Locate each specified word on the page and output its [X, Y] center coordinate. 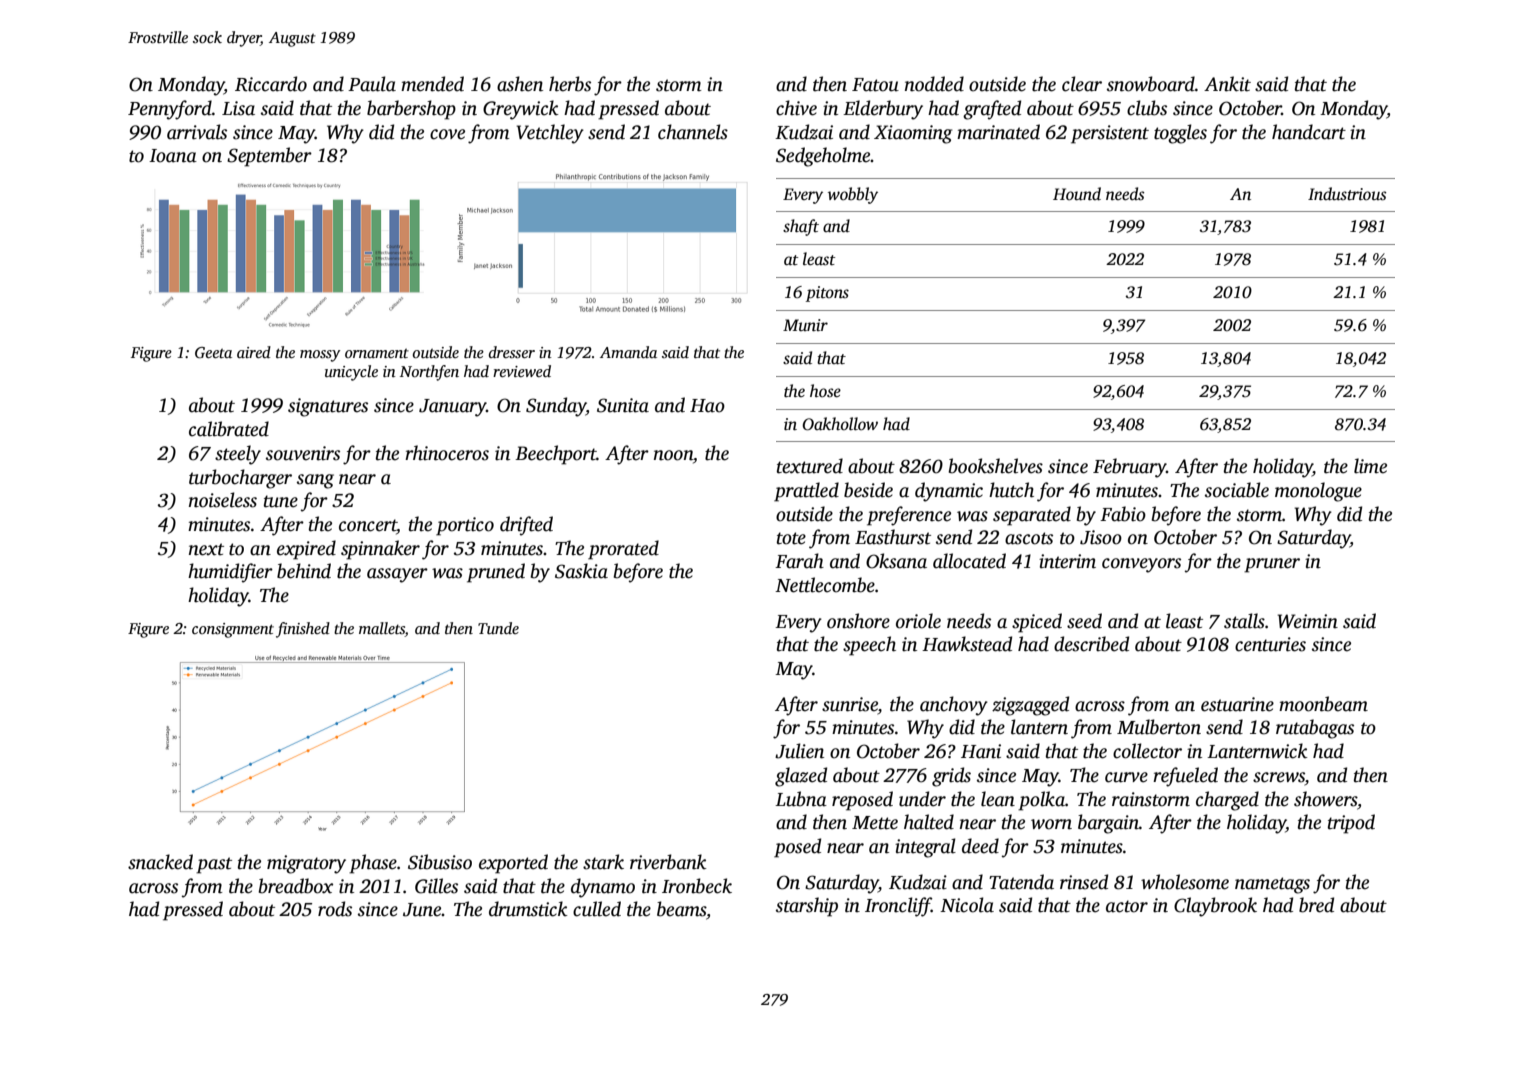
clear [1082, 84]
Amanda [628, 352]
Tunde [498, 628]
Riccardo [271, 84]
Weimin [1308, 621]
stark [603, 862]
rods [335, 909]
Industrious [1347, 194]
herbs [570, 84]
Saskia [581, 571]
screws [1279, 777]
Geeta [213, 353]
